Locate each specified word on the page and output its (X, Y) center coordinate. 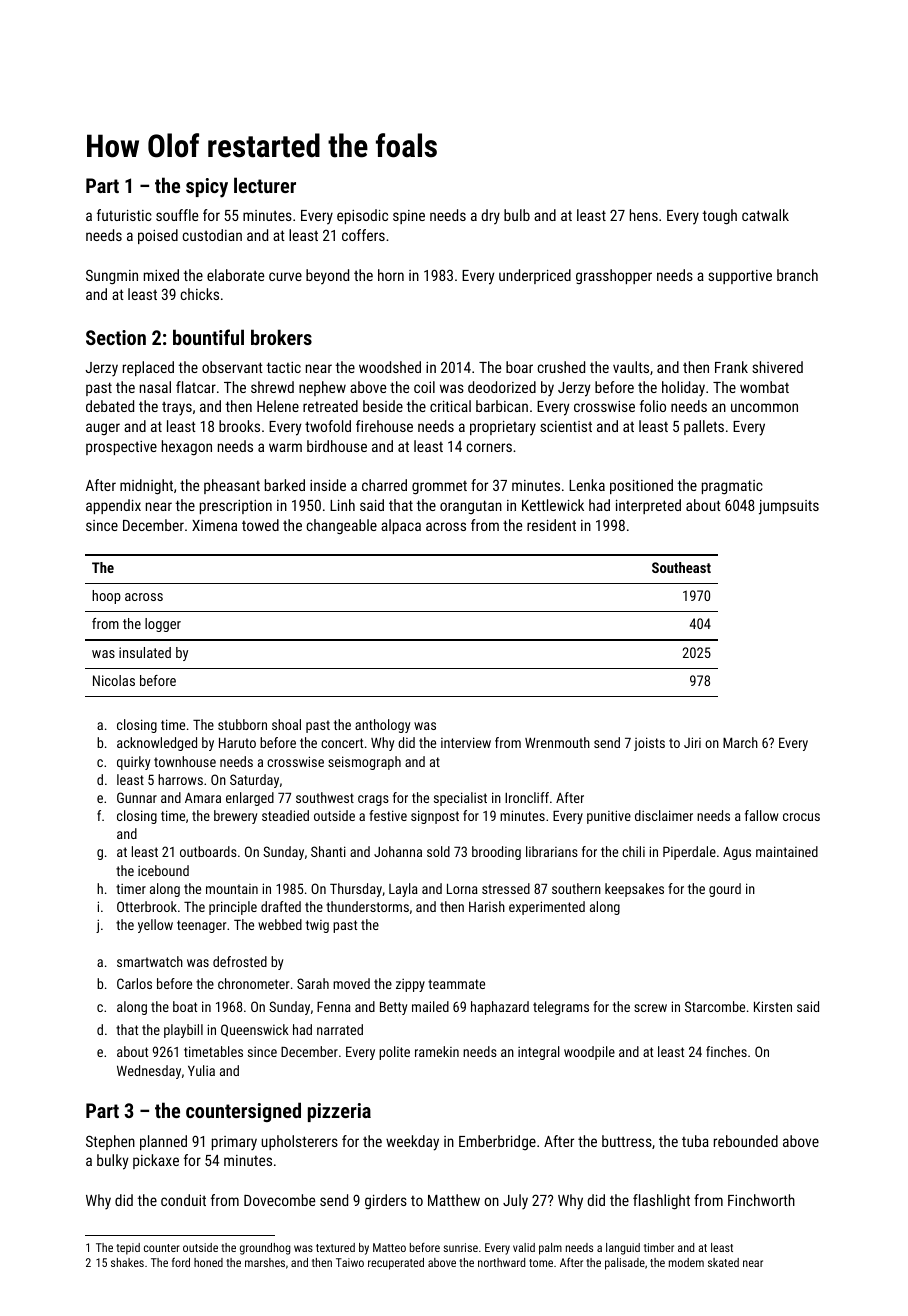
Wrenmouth (557, 742)
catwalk (765, 215)
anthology (382, 726)
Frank (731, 367)
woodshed (390, 367)
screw (650, 1008)
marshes (265, 1262)
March (740, 742)
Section (116, 337)
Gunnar (137, 797)
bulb (517, 215)
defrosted (240, 961)
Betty (393, 1008)
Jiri (692, 742)
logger (163, 625)
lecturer (265, 185)
